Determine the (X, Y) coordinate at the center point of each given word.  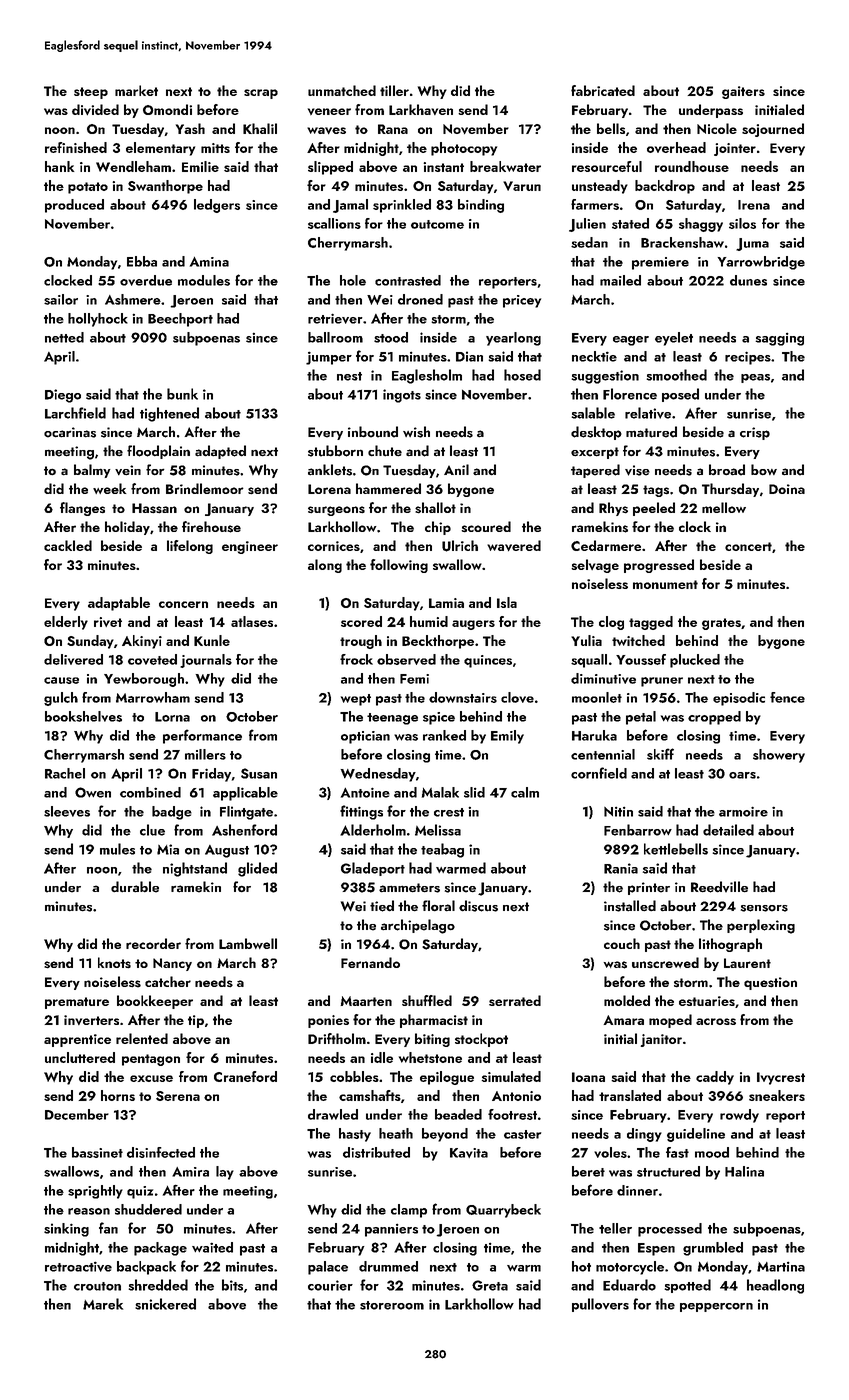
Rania (621, 868)
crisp (755, 433)
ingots (402, 396)
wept (356, 700)
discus (478, 906)
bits (232, 1285)
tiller (394, 90)
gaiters (743, 92)
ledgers (217, 206)
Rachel (65, 773)
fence (787, 697)
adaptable (119, 604)
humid (429, 621)
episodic (739, 699)
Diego (63, 396)
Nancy (172, 964)
